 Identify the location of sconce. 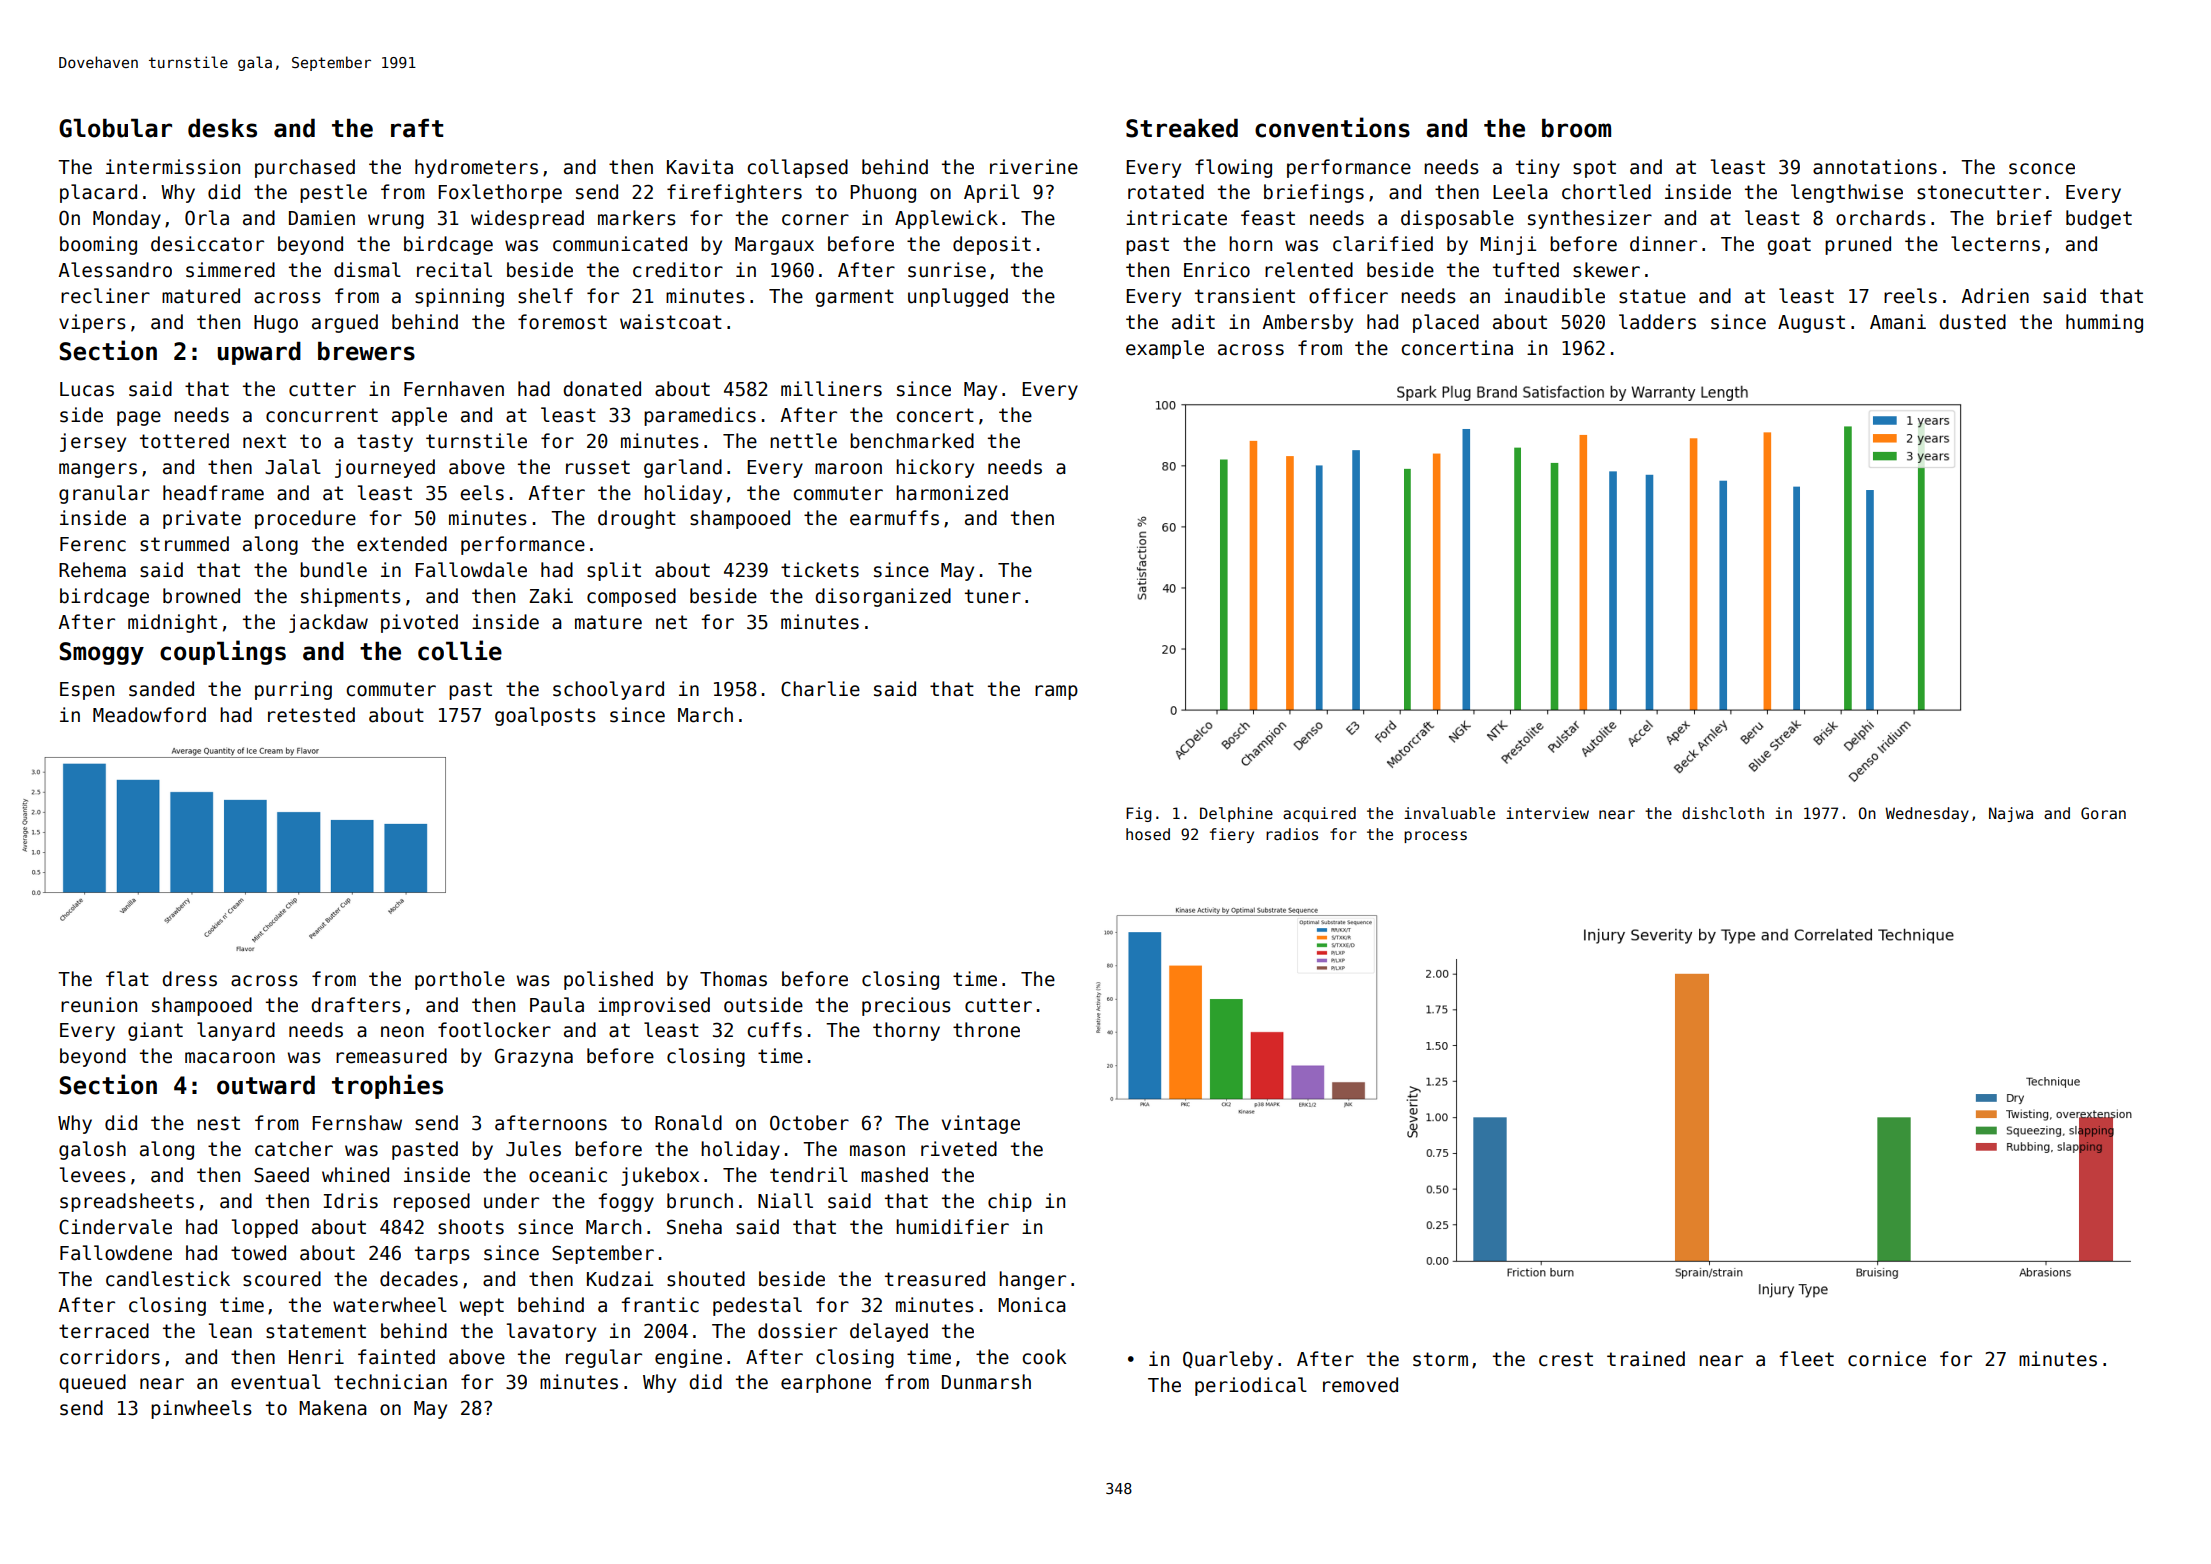
(2042, 169).
